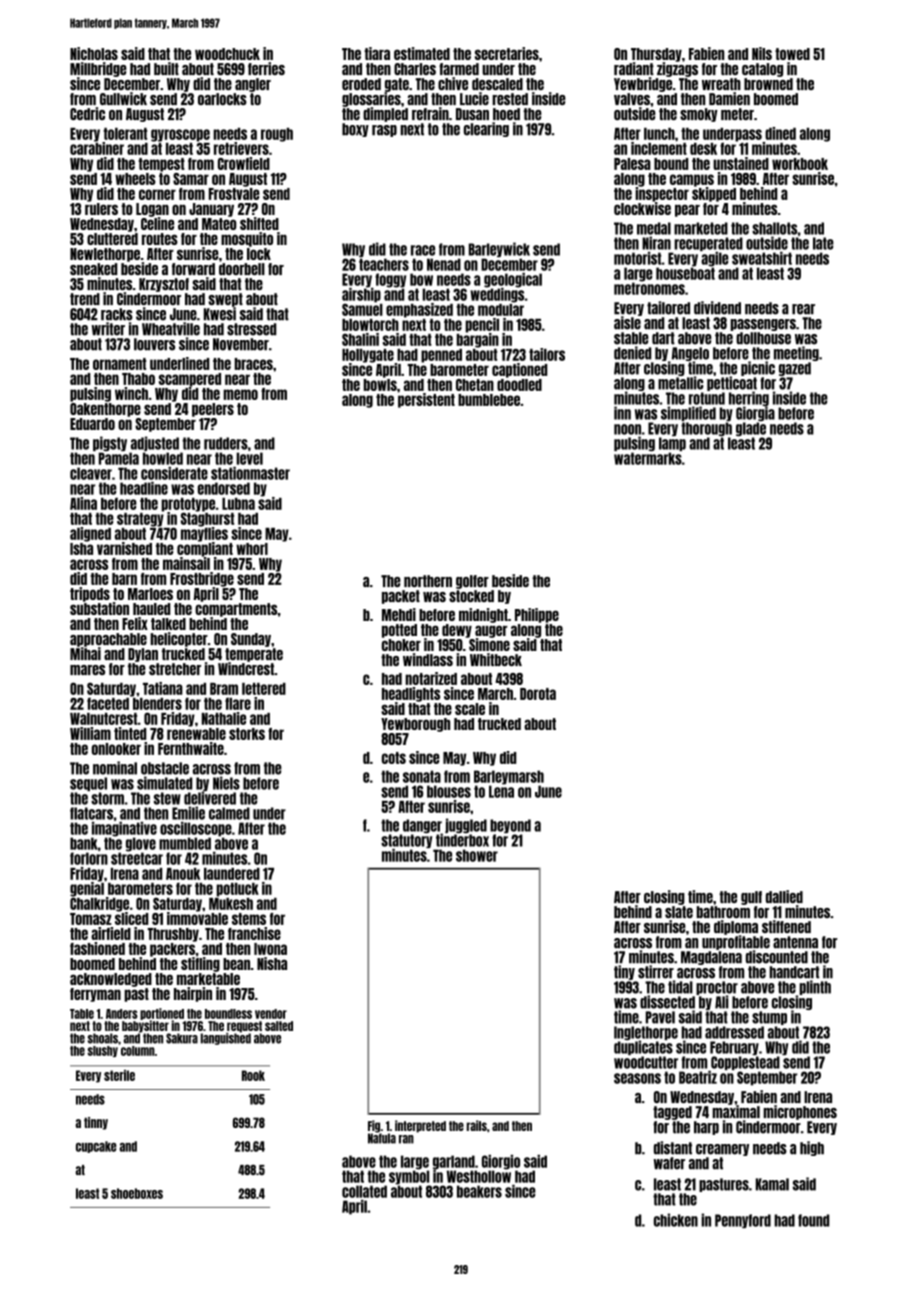 This document has height=1316, width=908. I want to click on simplified, so click(688, 413).
